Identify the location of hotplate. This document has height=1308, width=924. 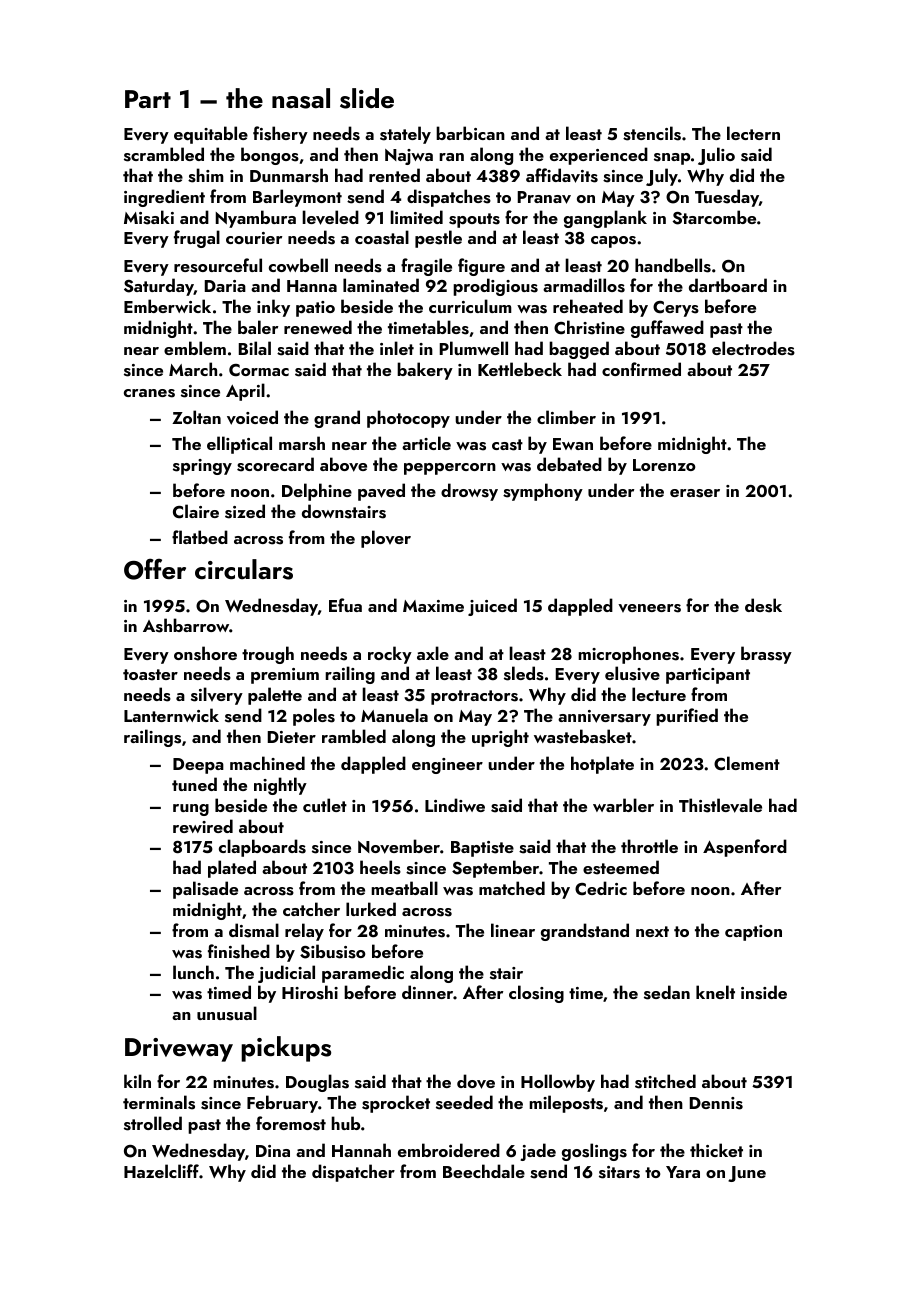
(602, 765).
